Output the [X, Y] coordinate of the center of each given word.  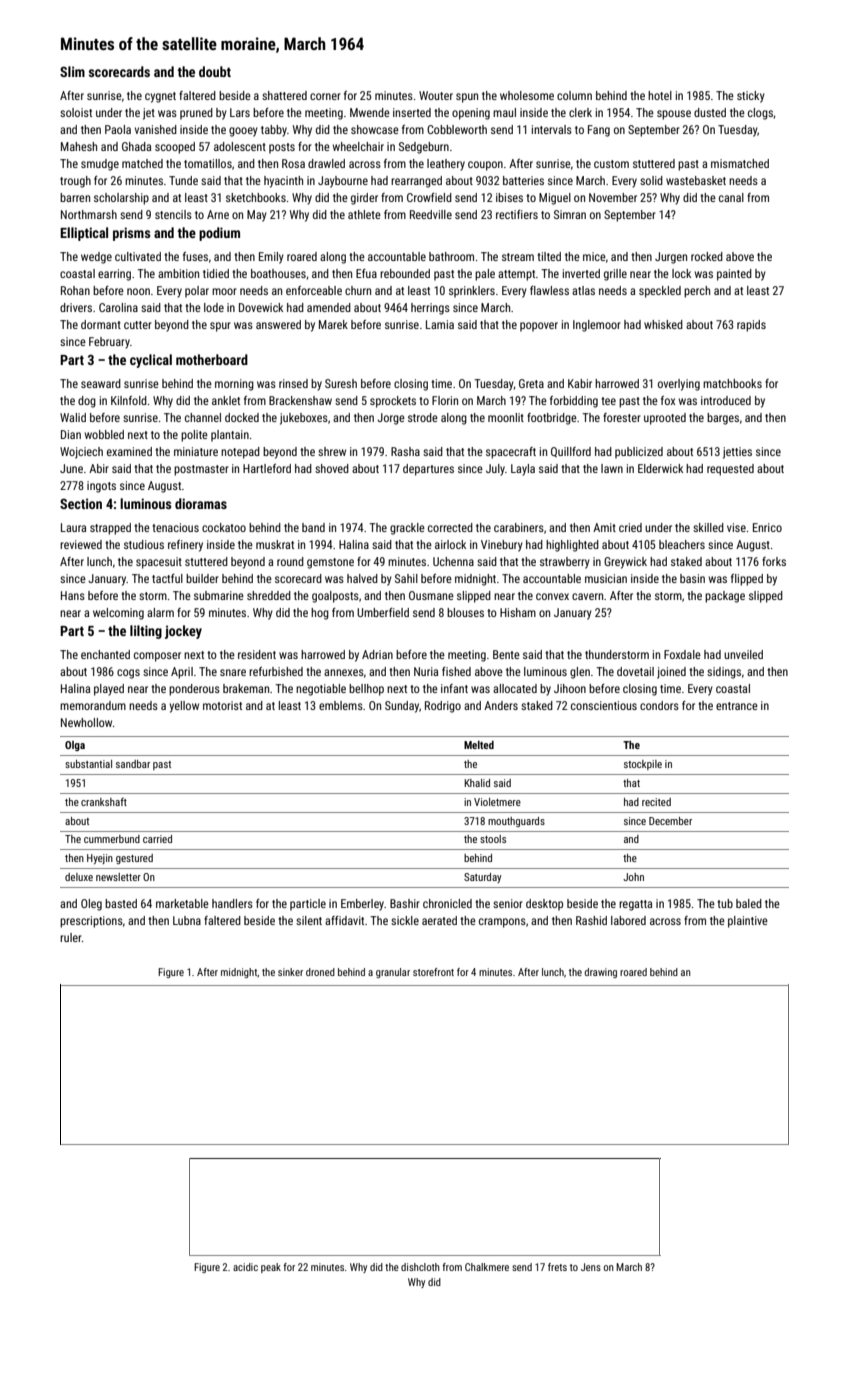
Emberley [362, 905]
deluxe [79, 877]
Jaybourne [343, 182]
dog [87, 402]
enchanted [105, 654]
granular [393, 973]
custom [611, 164]
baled [749, 903]
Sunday [402, 707]
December [670, 821]
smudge [100, 165]
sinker [290, 972]
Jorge [391, 419]
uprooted [665, 419]
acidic [245, 1267]
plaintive [748, 922]
